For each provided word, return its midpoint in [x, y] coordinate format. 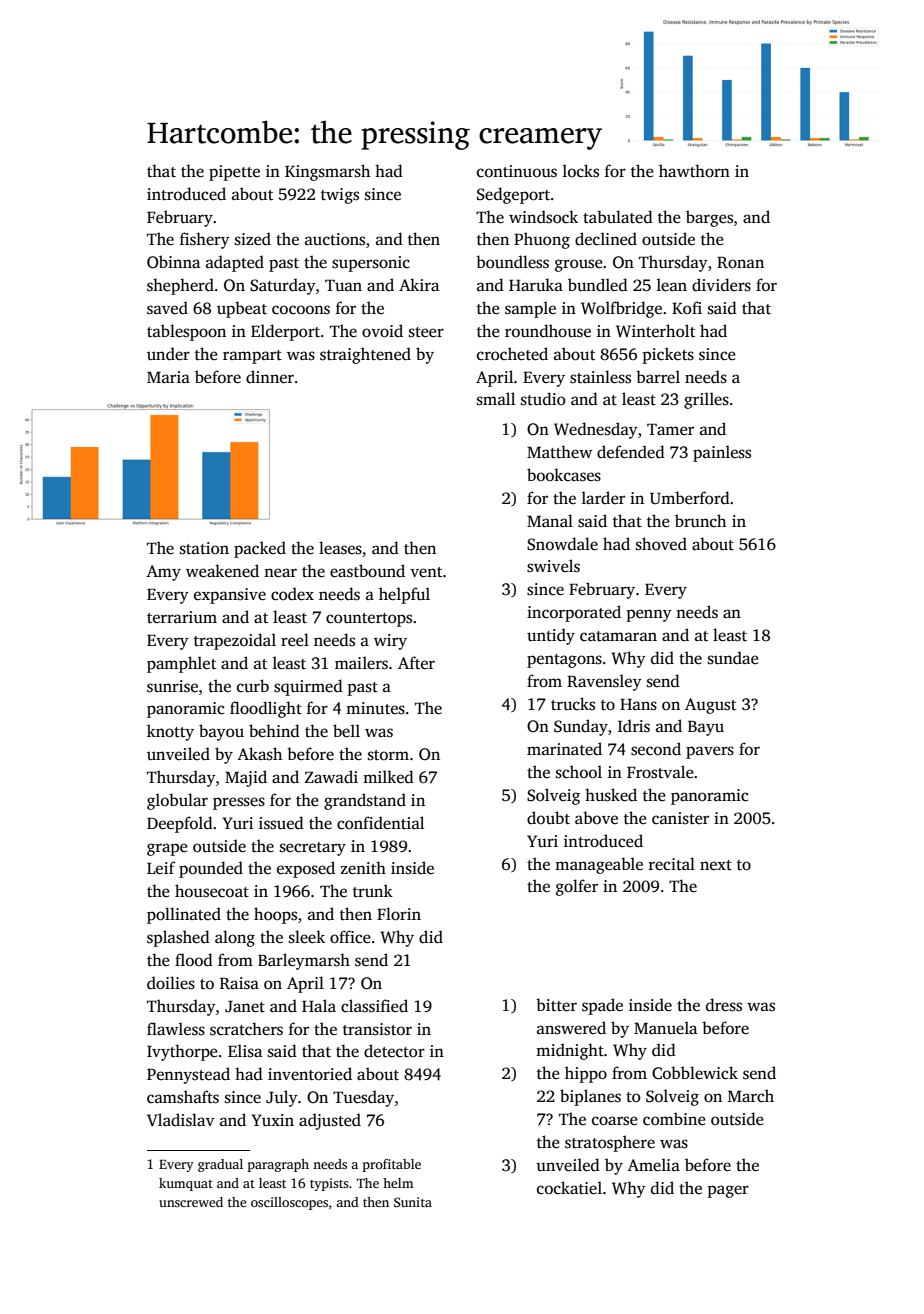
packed [260, 549]
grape [167, 849]
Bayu [706, 728]
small [496, 399]
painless [722, 453]
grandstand [365, 801]
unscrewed [191, 1202]
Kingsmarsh [327, 172]
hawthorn [694, 171]
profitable [392, 1165]
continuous [517, 171]
